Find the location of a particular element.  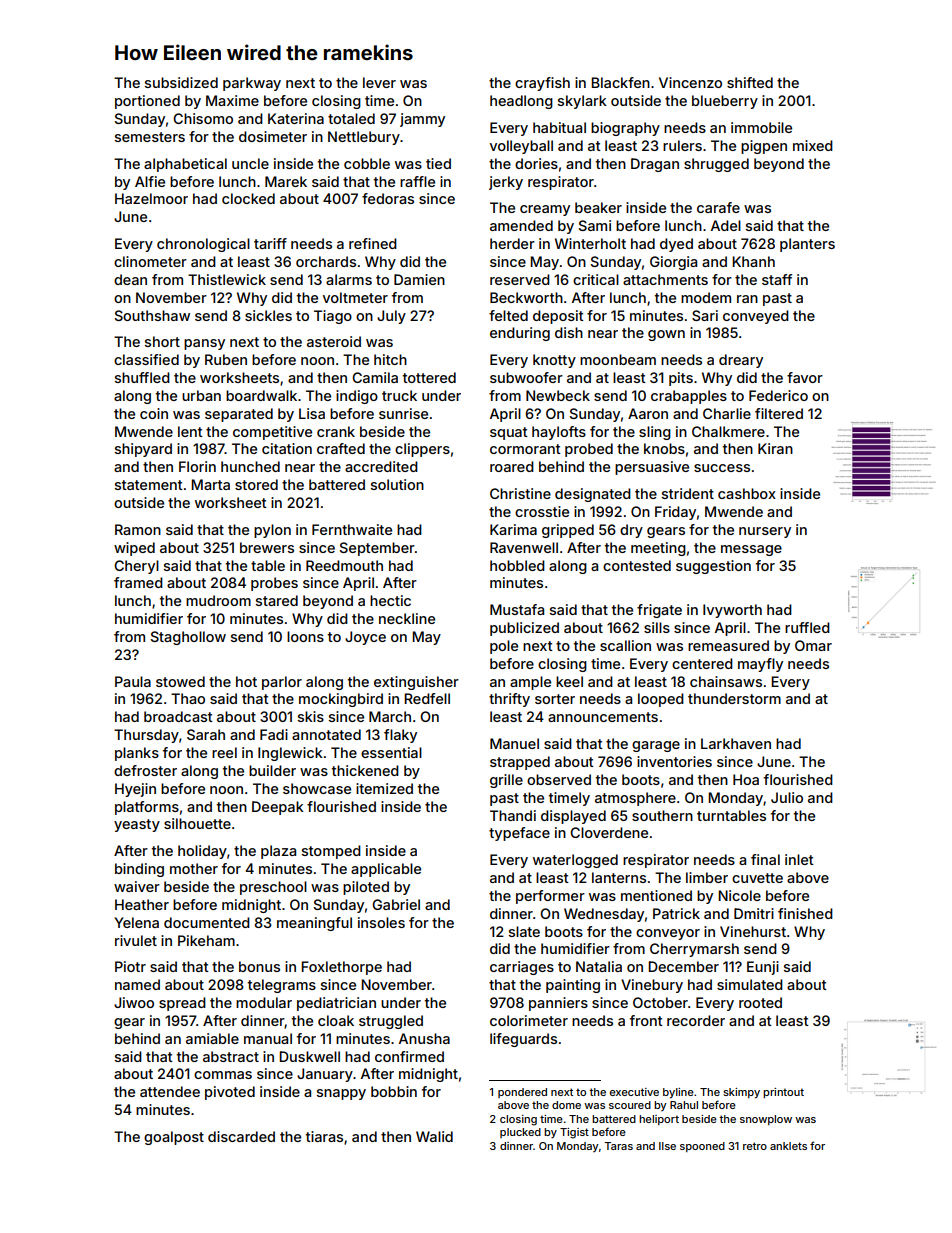

shifted is located at coordinates (750, 82).
